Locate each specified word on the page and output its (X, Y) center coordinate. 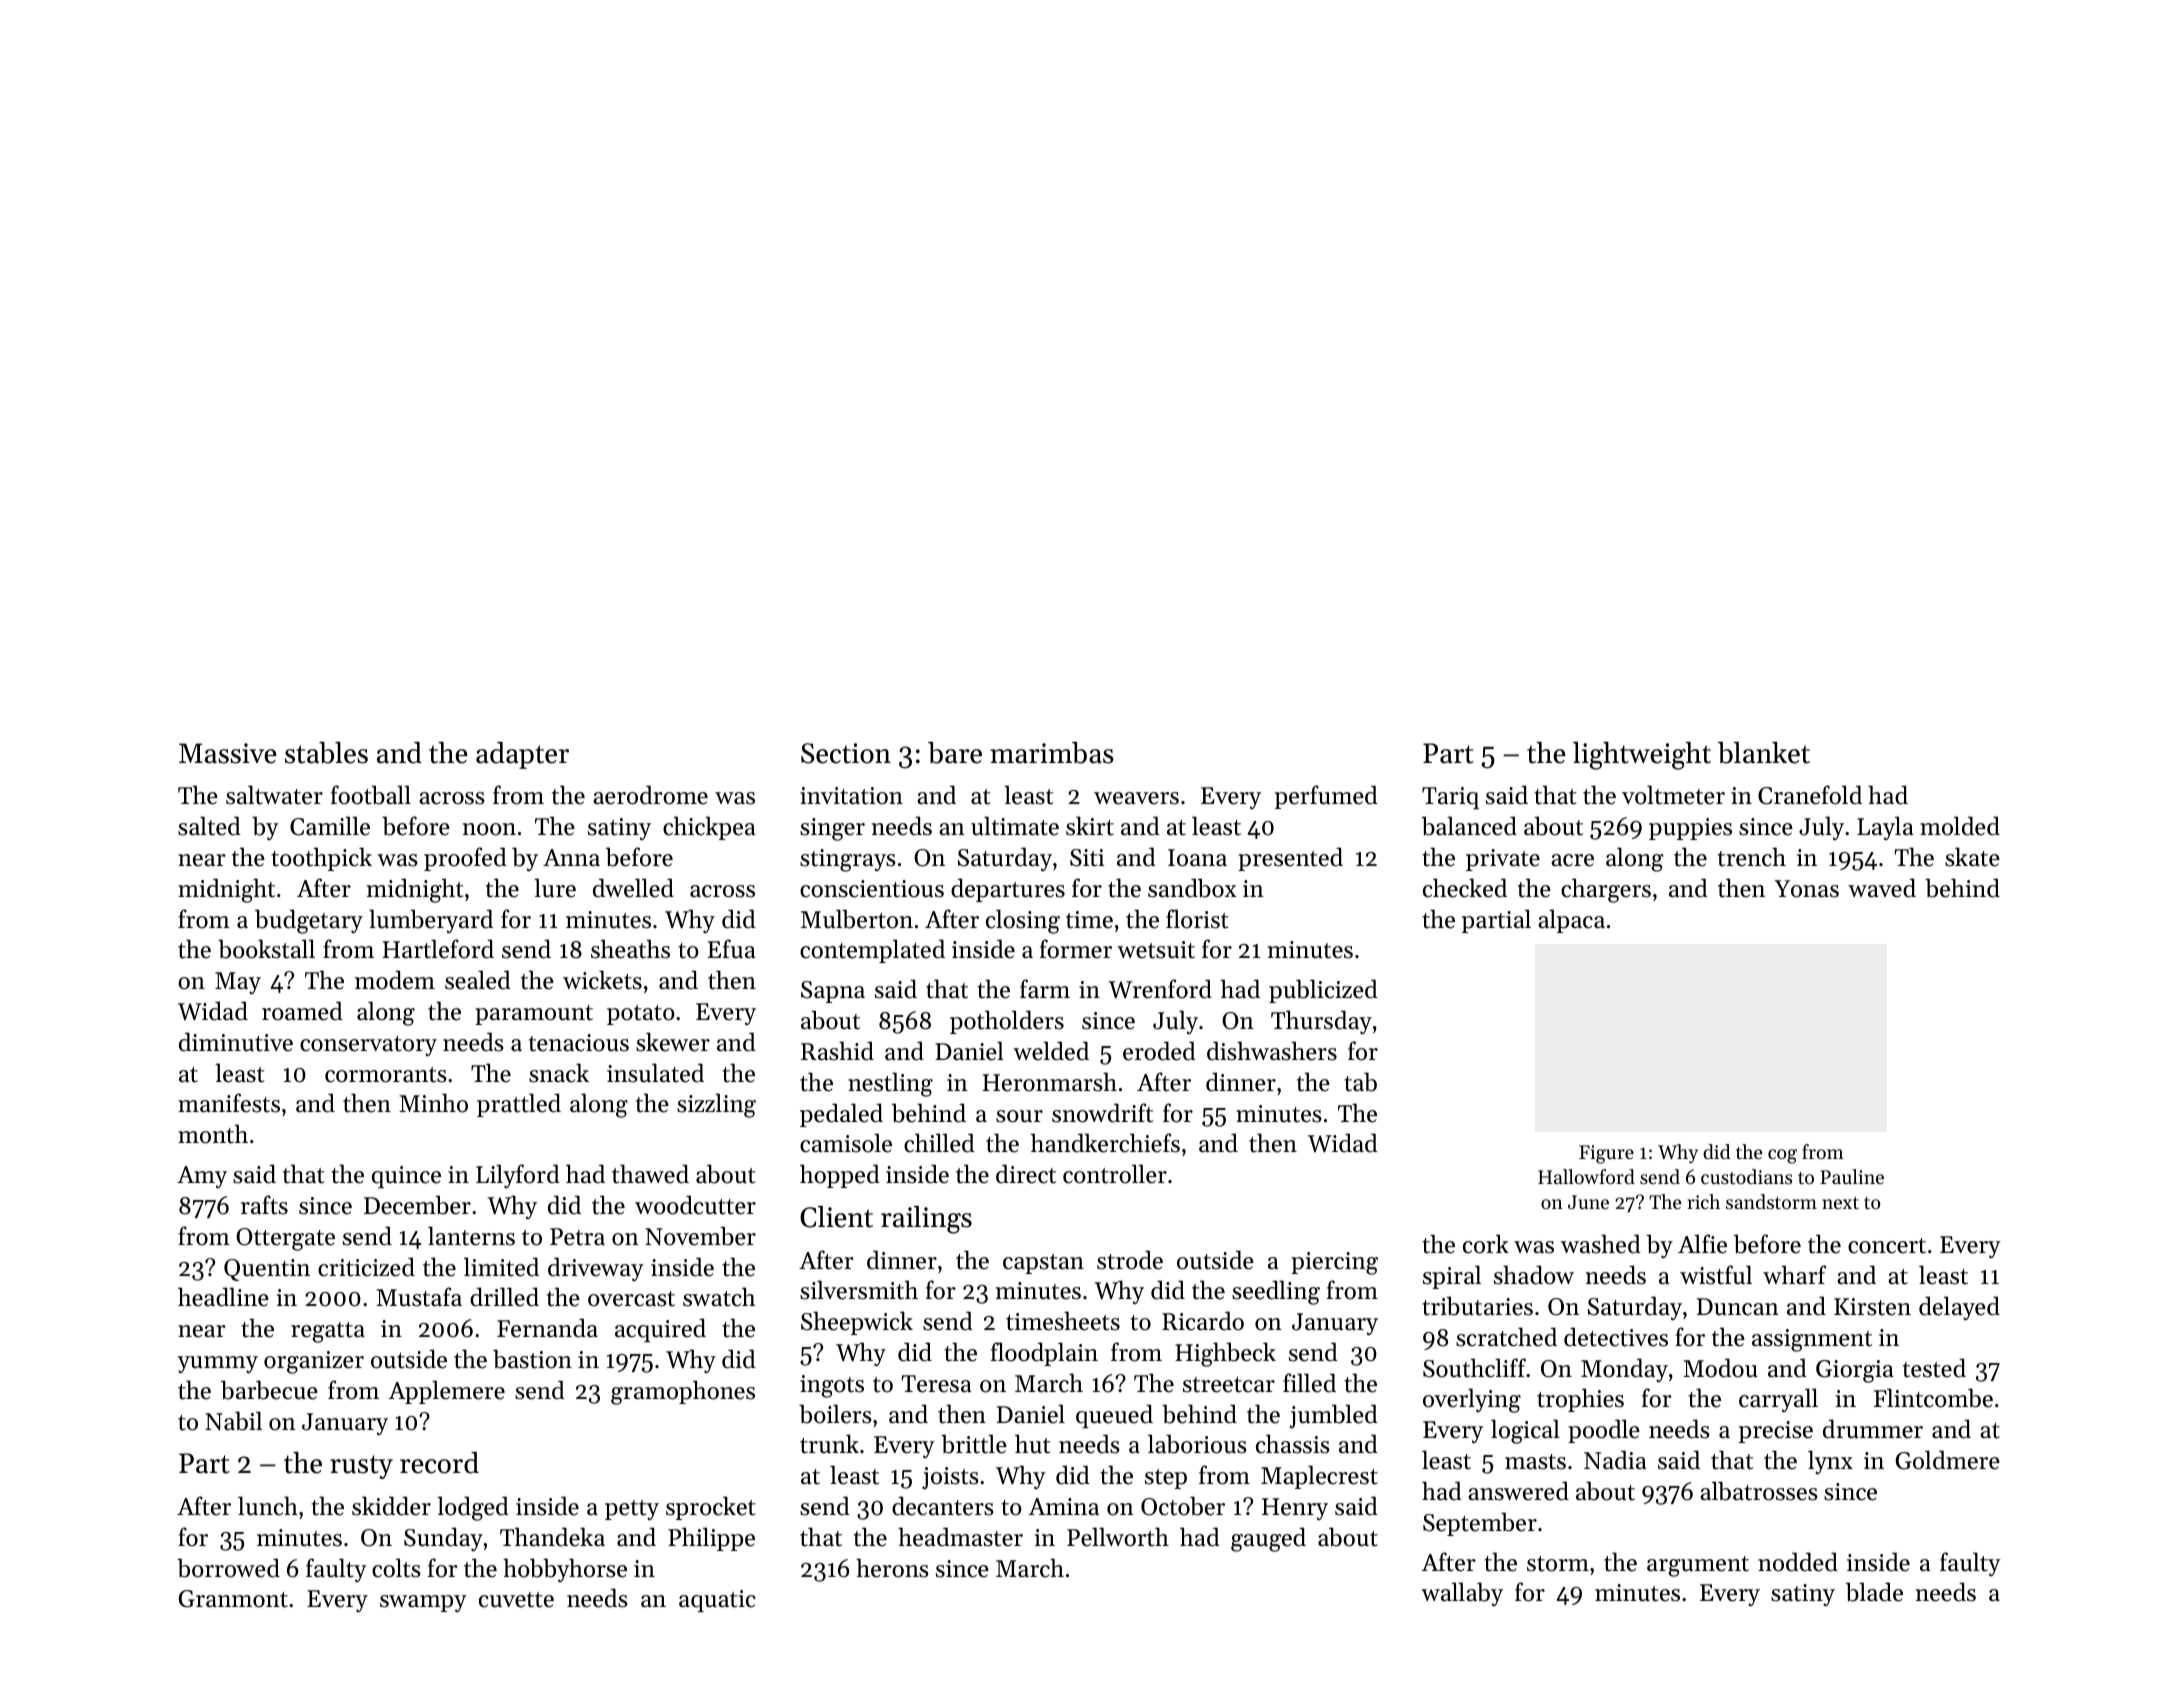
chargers (1606, 890)
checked (1465, 888)
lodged (473, 1508)
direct (1026, 1174)
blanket (1764, 753)
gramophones (683, 1392)
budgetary (309, 921)
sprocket (710, 1508)
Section (846, 753)
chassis (1293, 1444)
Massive (228, 753)
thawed (650, 1174)
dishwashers (1272, 1051)
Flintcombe (1933, 1398)
